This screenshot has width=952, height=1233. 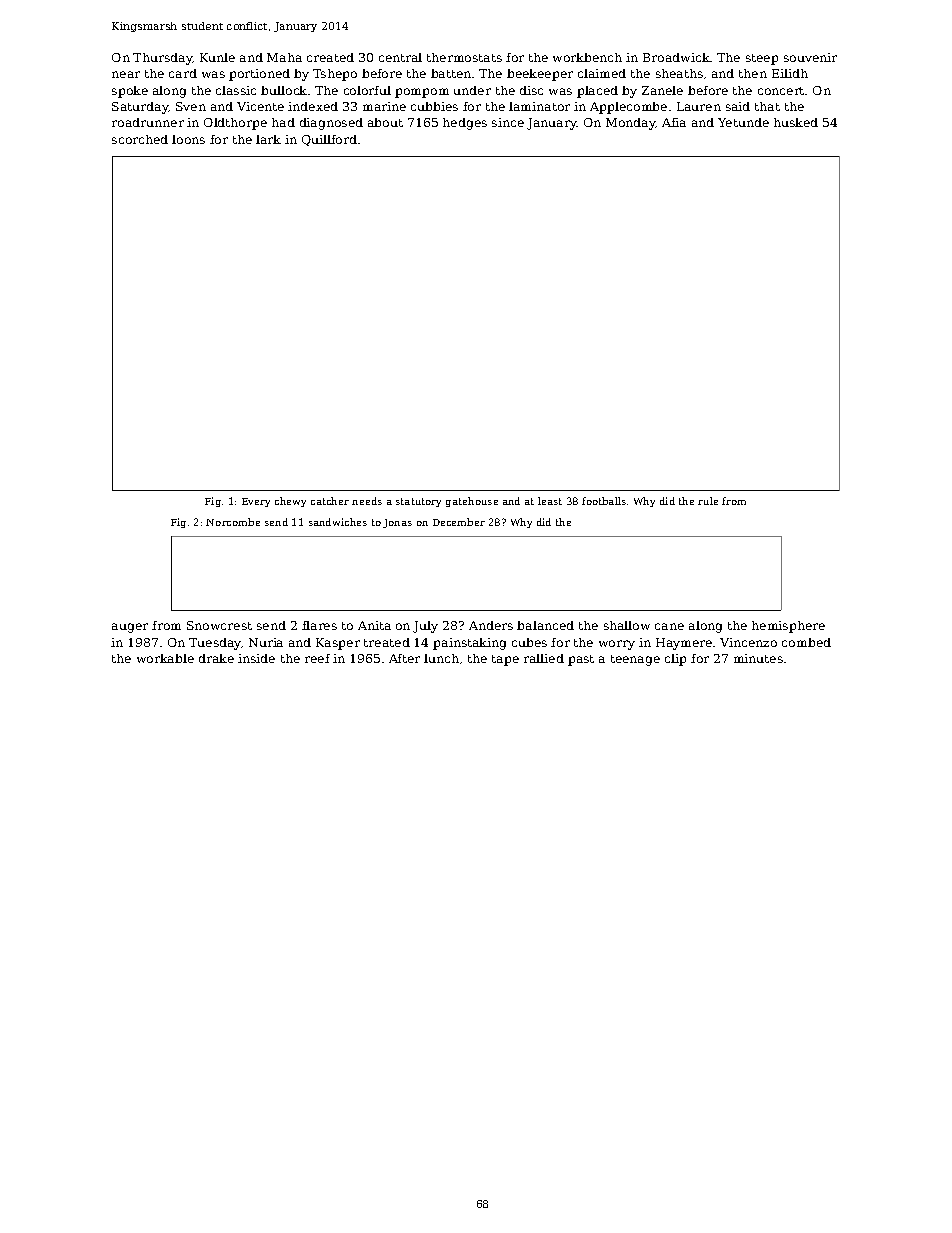 I want to click on Snowcrest, so click(x=219, y=625).
